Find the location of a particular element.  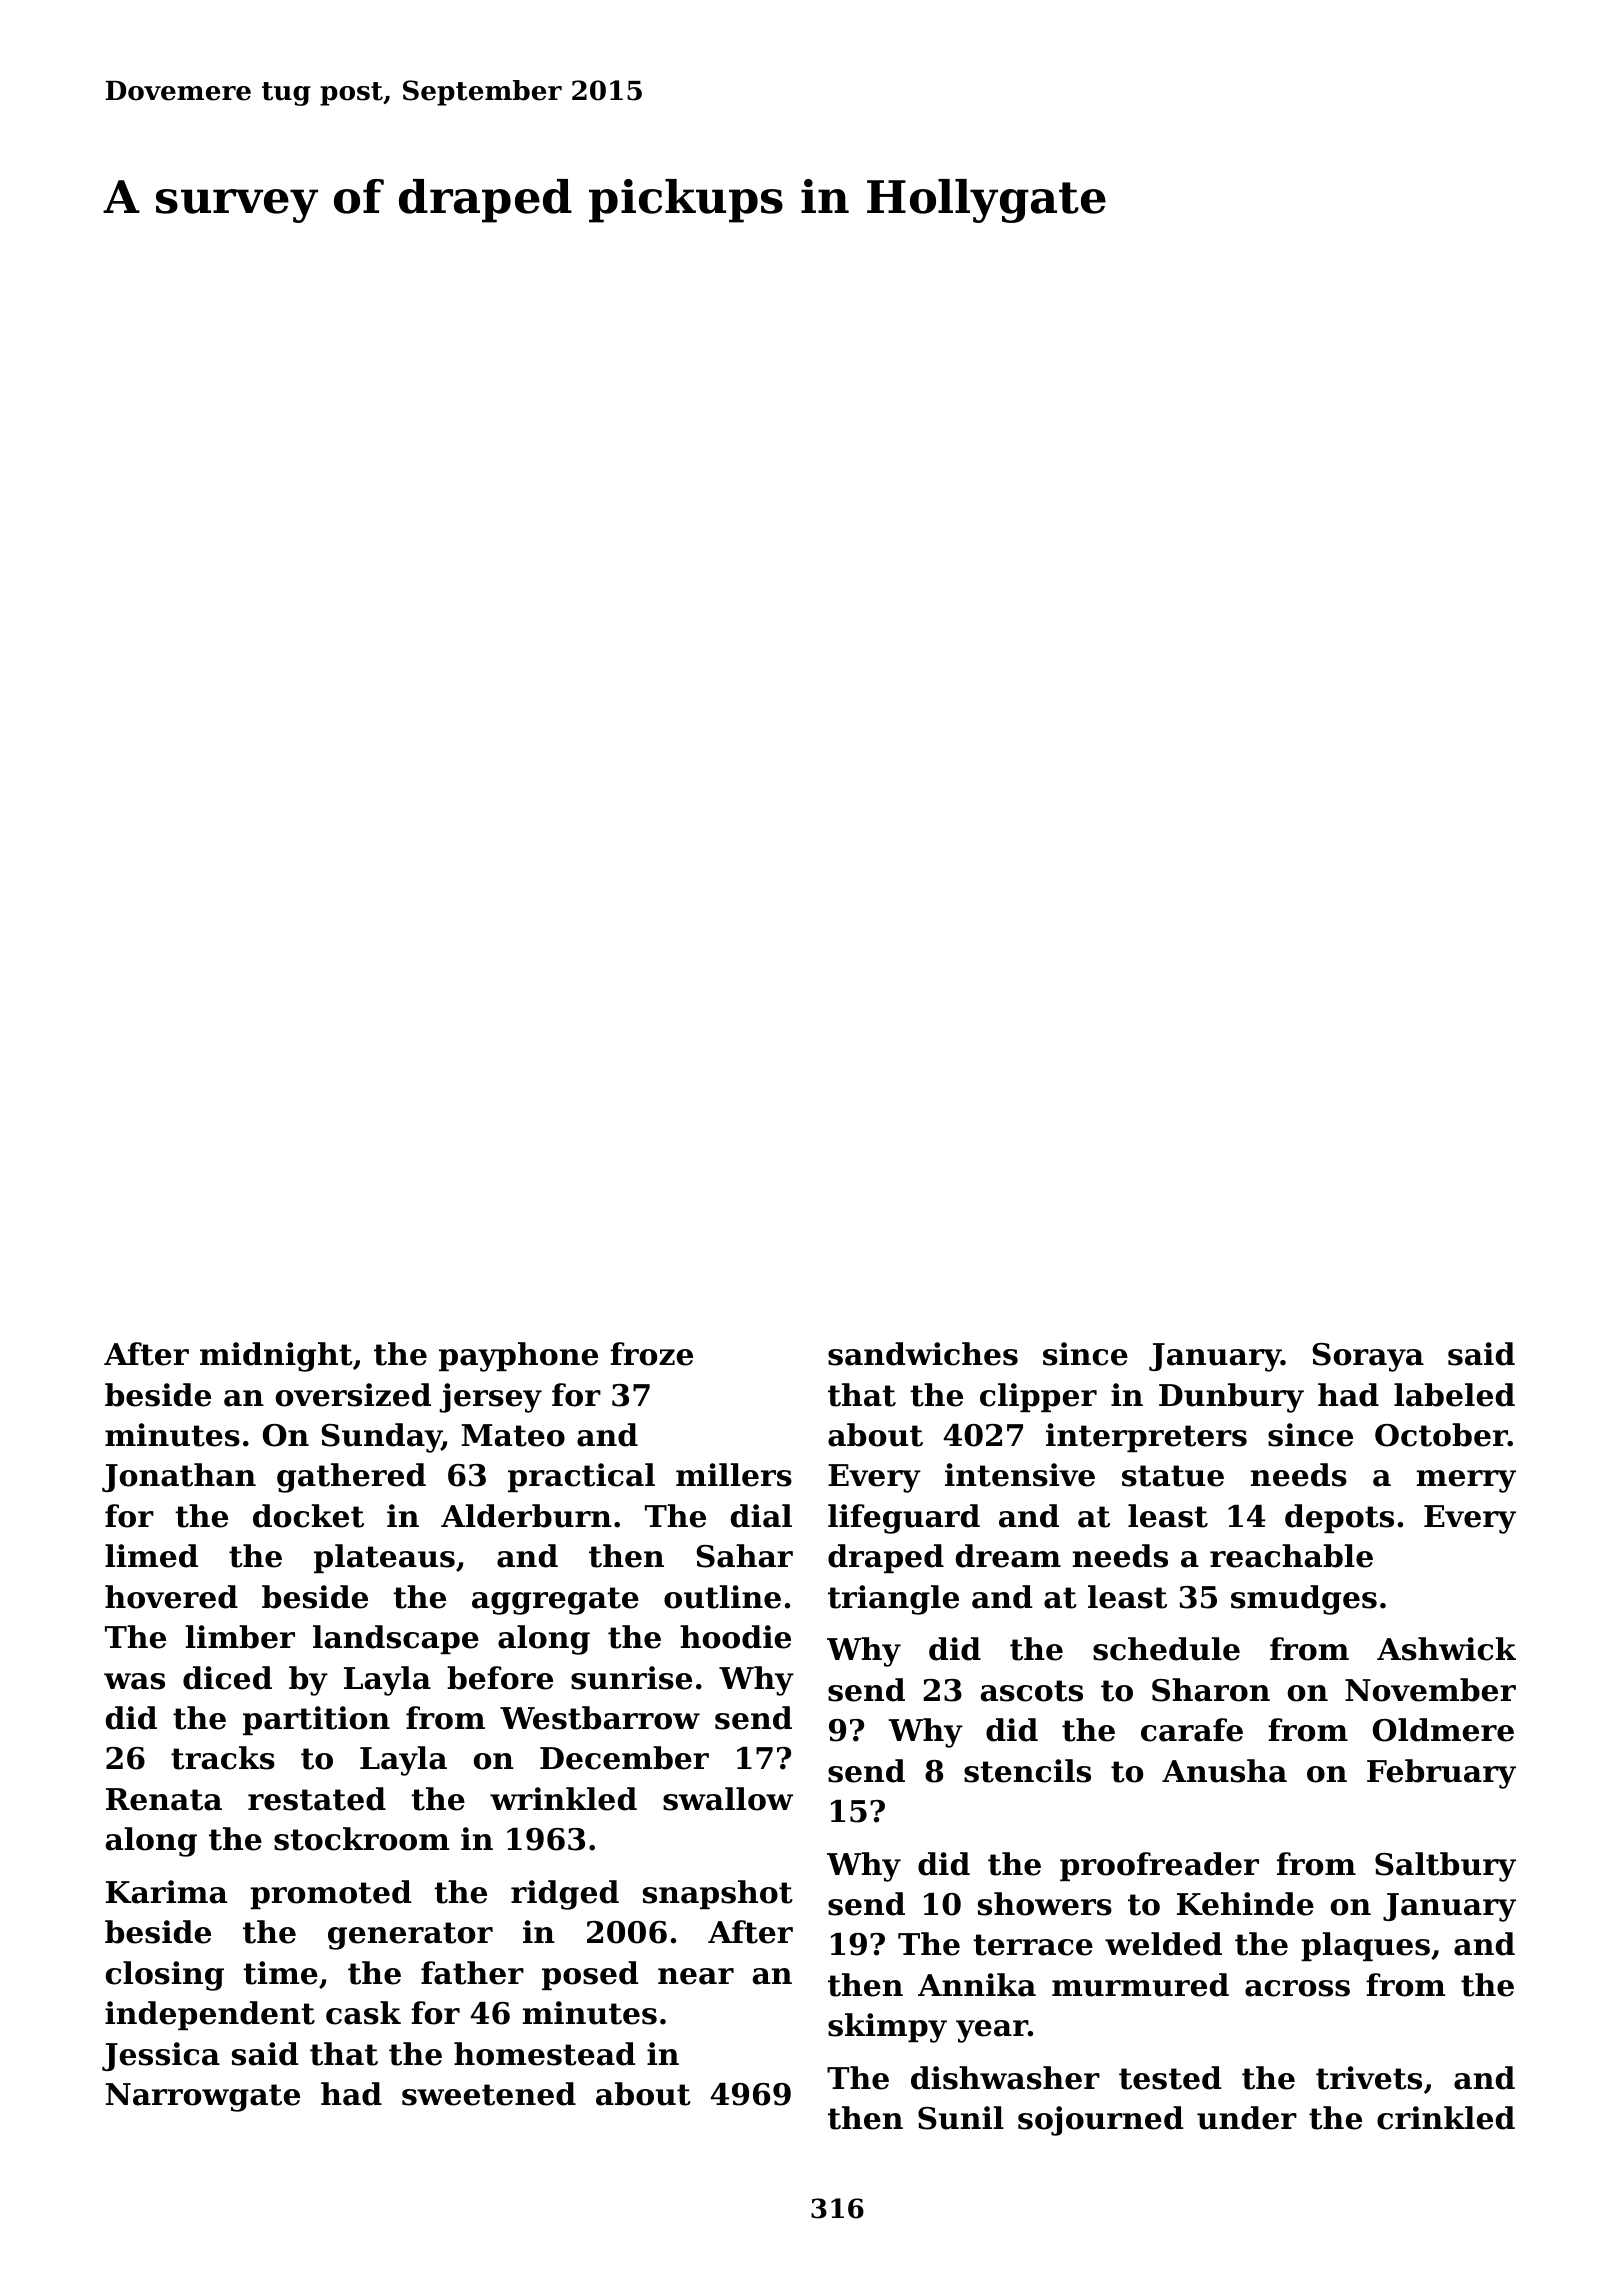

froze is located at coordinates (651, 1354).
